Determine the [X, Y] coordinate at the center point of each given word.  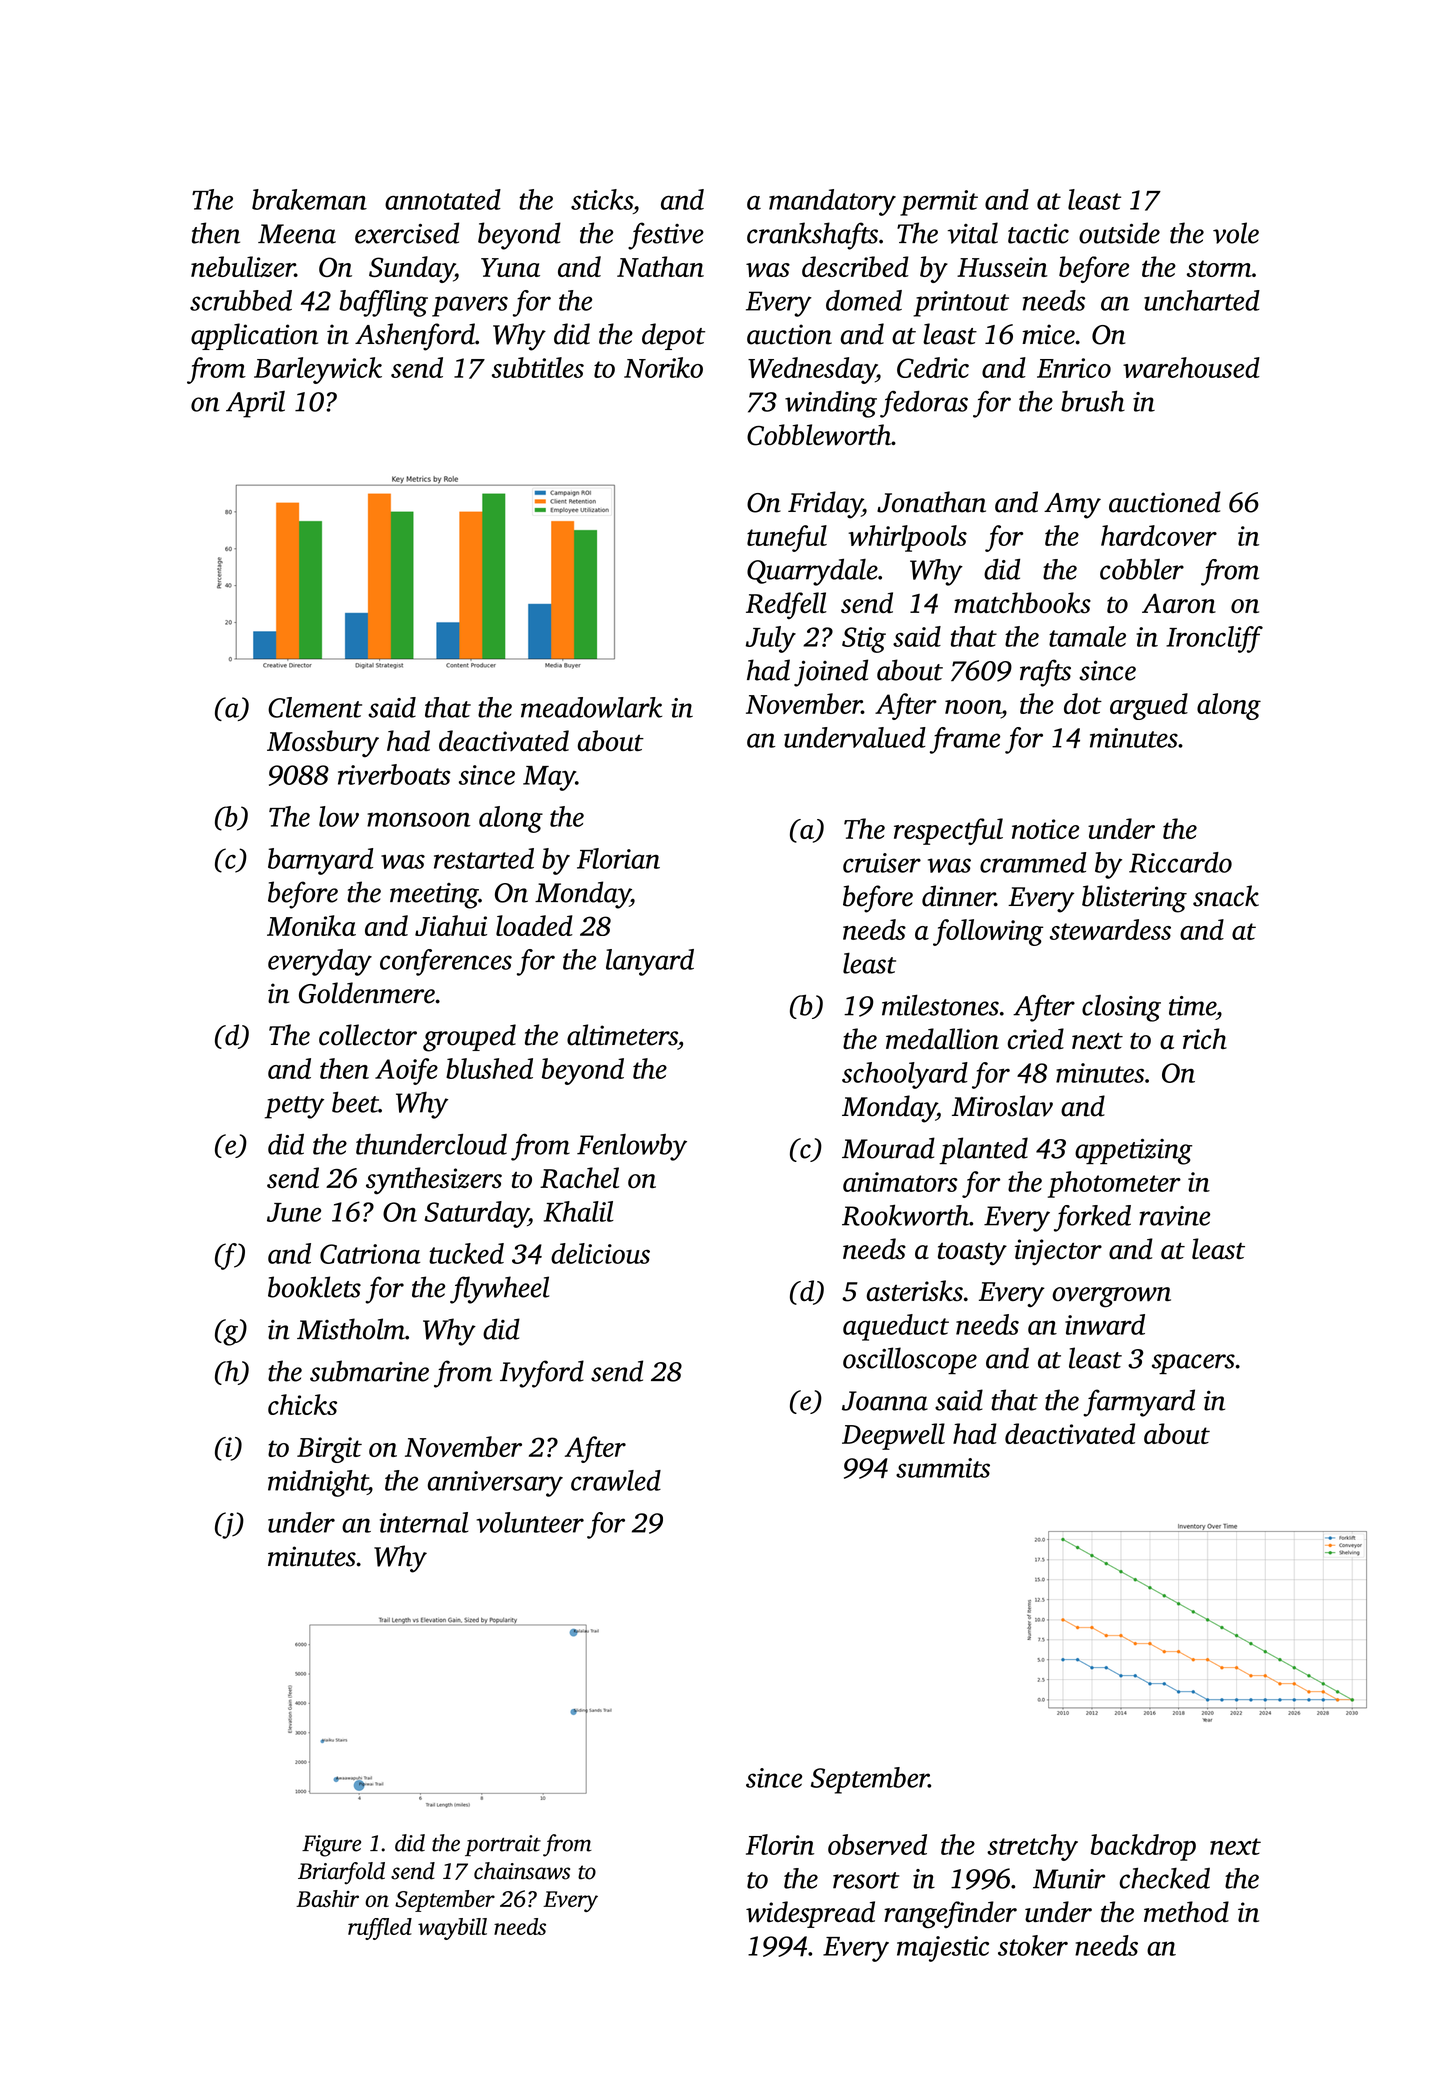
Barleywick [318, 370]
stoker [1033, 1945]
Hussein [1002, 267]
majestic [943, 1949]
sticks [602, 199]
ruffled [380, 1929]
